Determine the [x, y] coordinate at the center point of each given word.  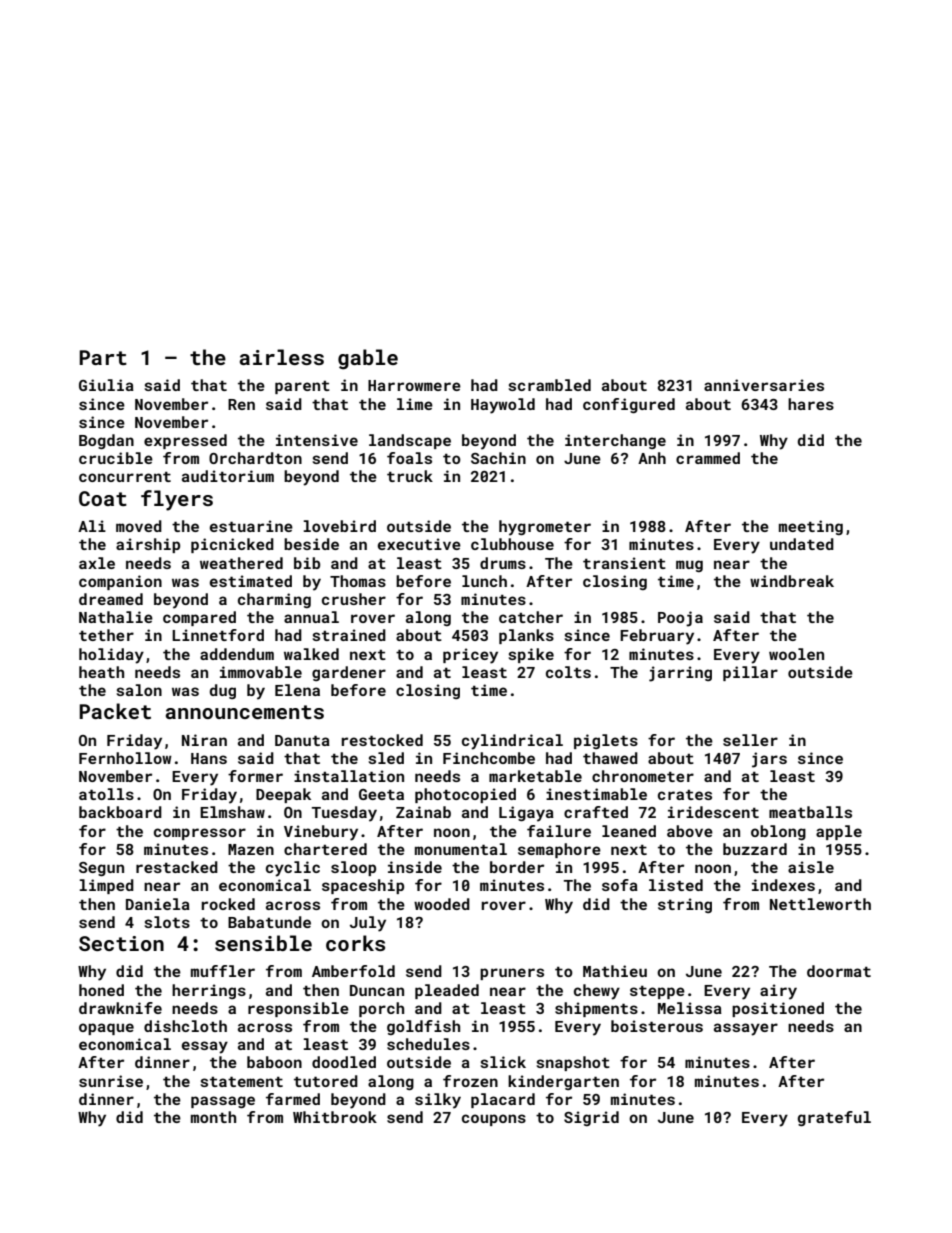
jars [769, 760]
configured [629, 405]
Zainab [423, 812]
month [213, 1117]
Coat [103, 498]
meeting [811, 527]
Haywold [503, 406]
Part [103, 357]
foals [409, 458]
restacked [177, 867]
